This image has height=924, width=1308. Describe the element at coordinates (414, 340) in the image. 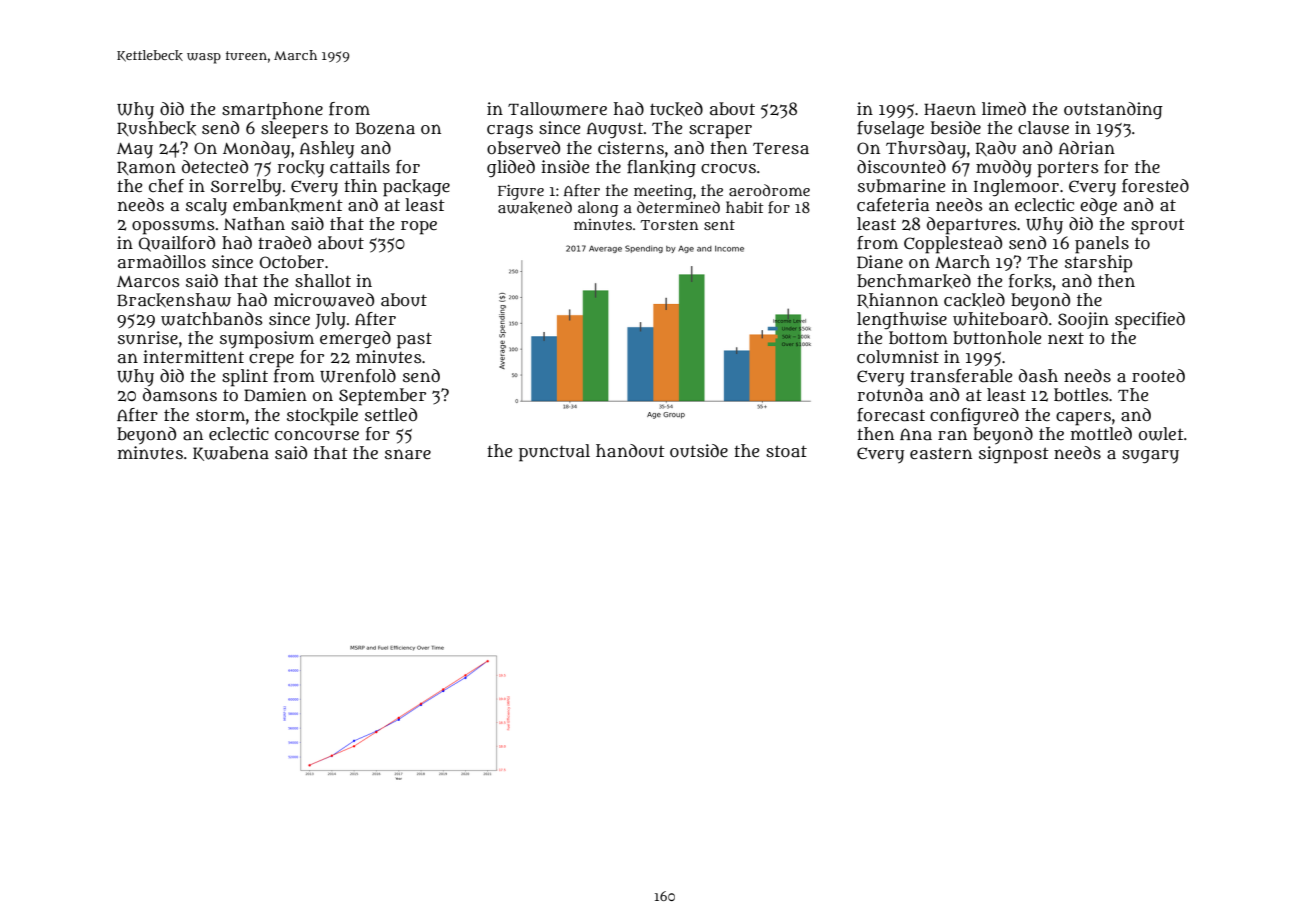

I see `past` at that location.
